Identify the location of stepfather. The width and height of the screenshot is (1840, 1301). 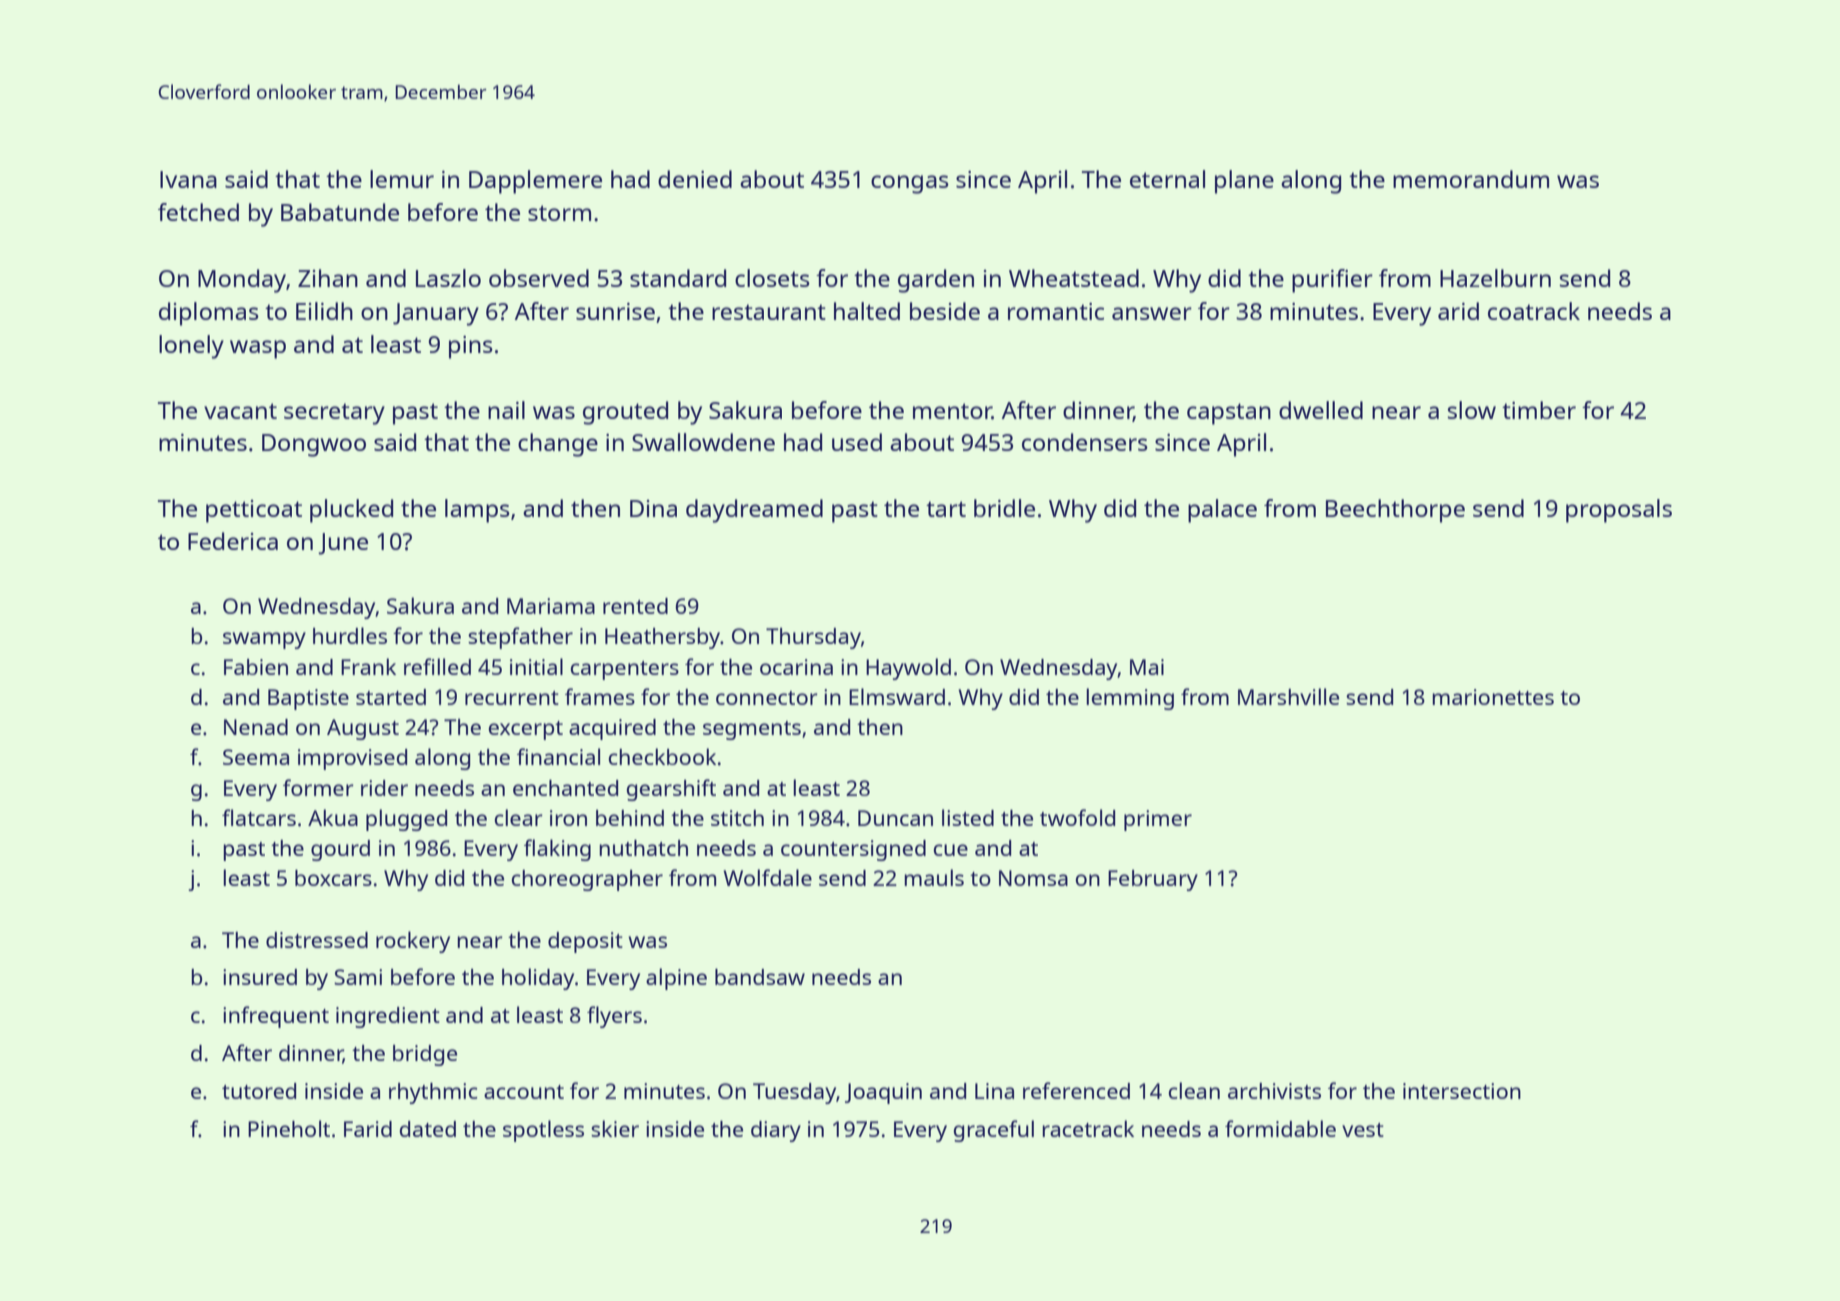
(520, 638).
